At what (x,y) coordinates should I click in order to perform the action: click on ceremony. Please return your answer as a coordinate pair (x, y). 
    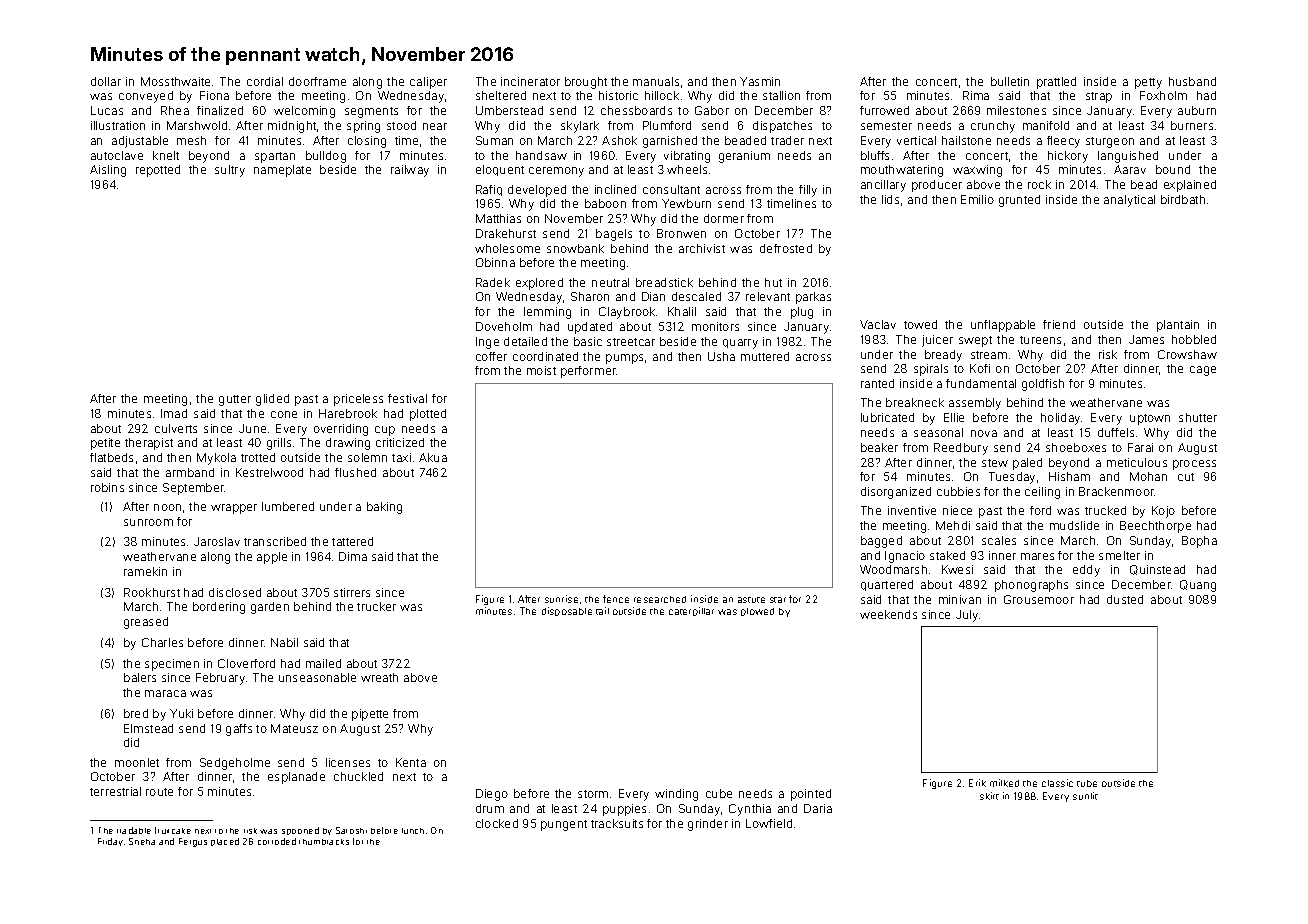
    Looking at the image, I should click on (556, 172).
